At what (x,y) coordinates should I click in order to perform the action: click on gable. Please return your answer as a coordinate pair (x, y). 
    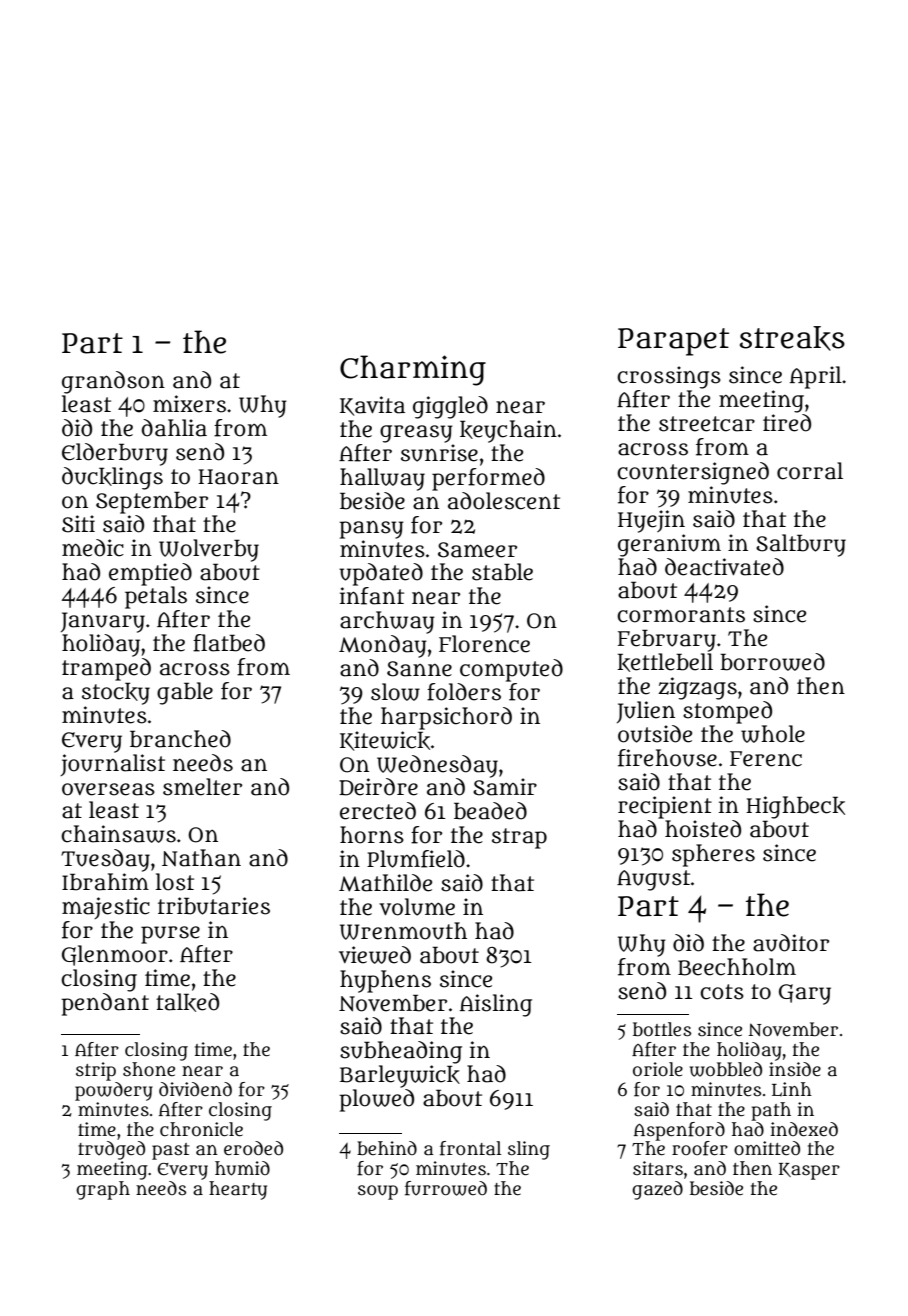
    Looking at the image, I should click on (185, 693).
